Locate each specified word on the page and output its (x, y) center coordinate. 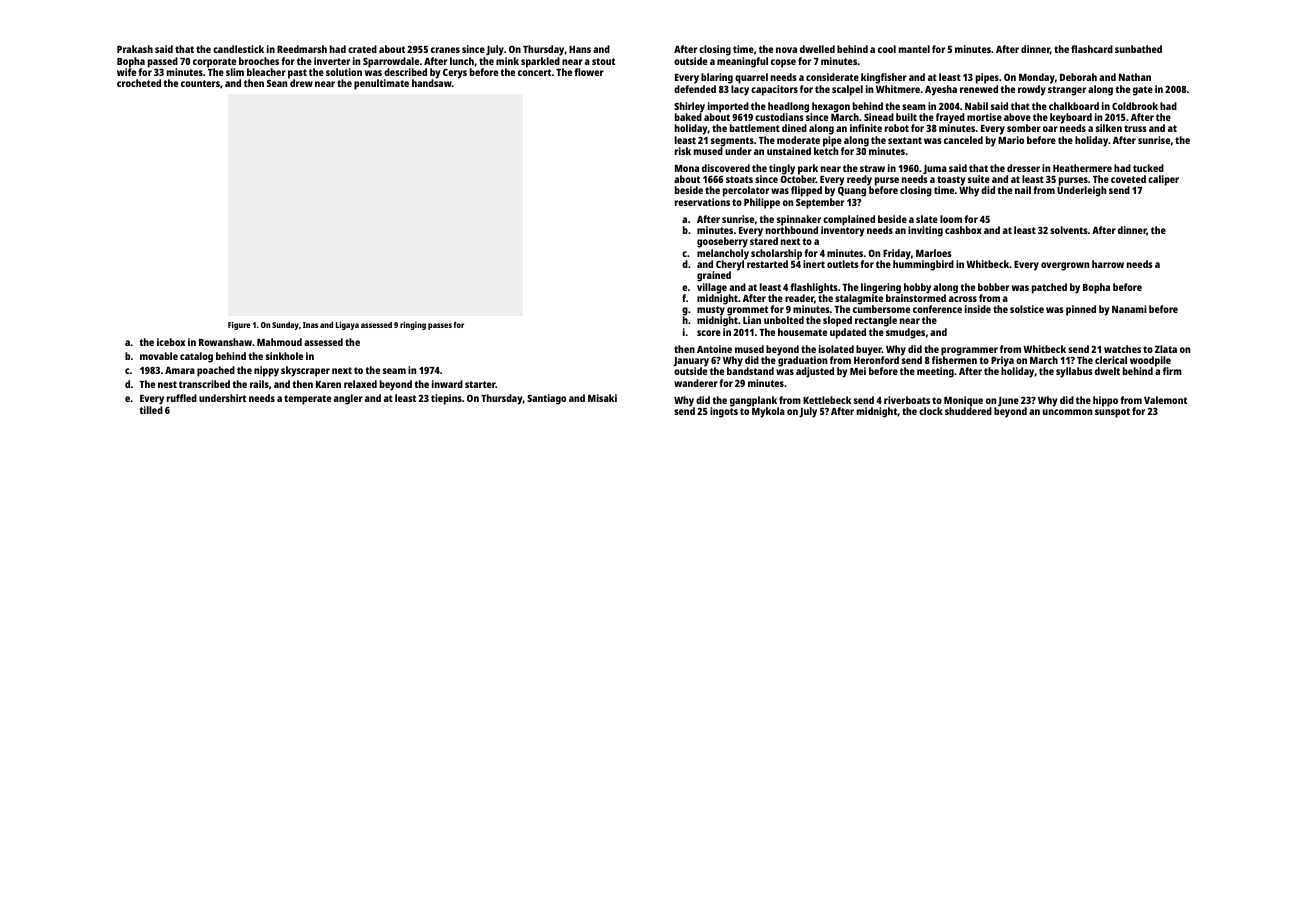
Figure (239, 326)
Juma (935, 169)
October (798, 179)
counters (200, 83)
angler (348, 399)
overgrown (1065, 266)
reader (799, 298)
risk (683, 151)
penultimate (381, 84)
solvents (1069, 230)
